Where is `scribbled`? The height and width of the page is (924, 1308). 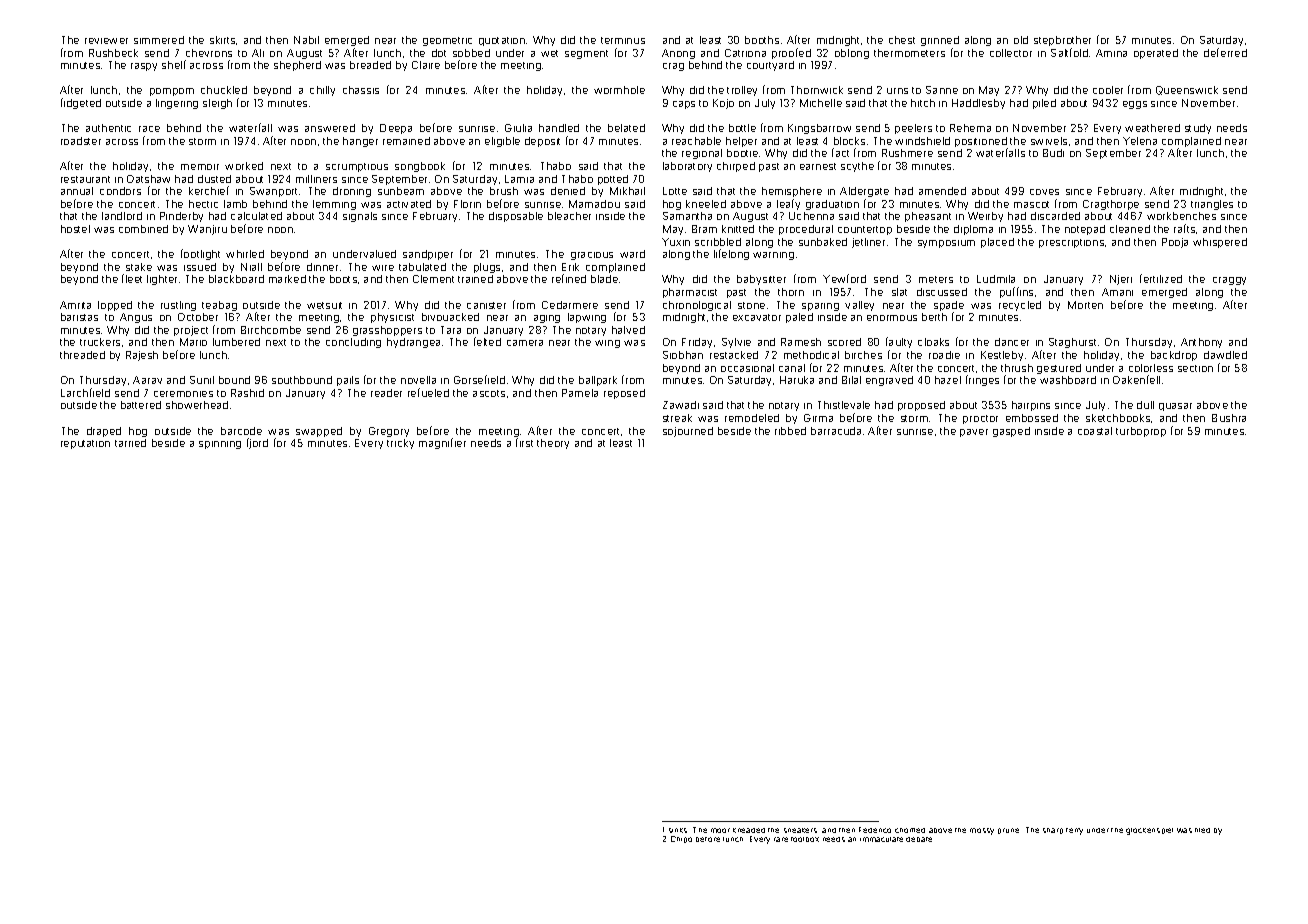 scribbled is located at coordinates (718, 242).
